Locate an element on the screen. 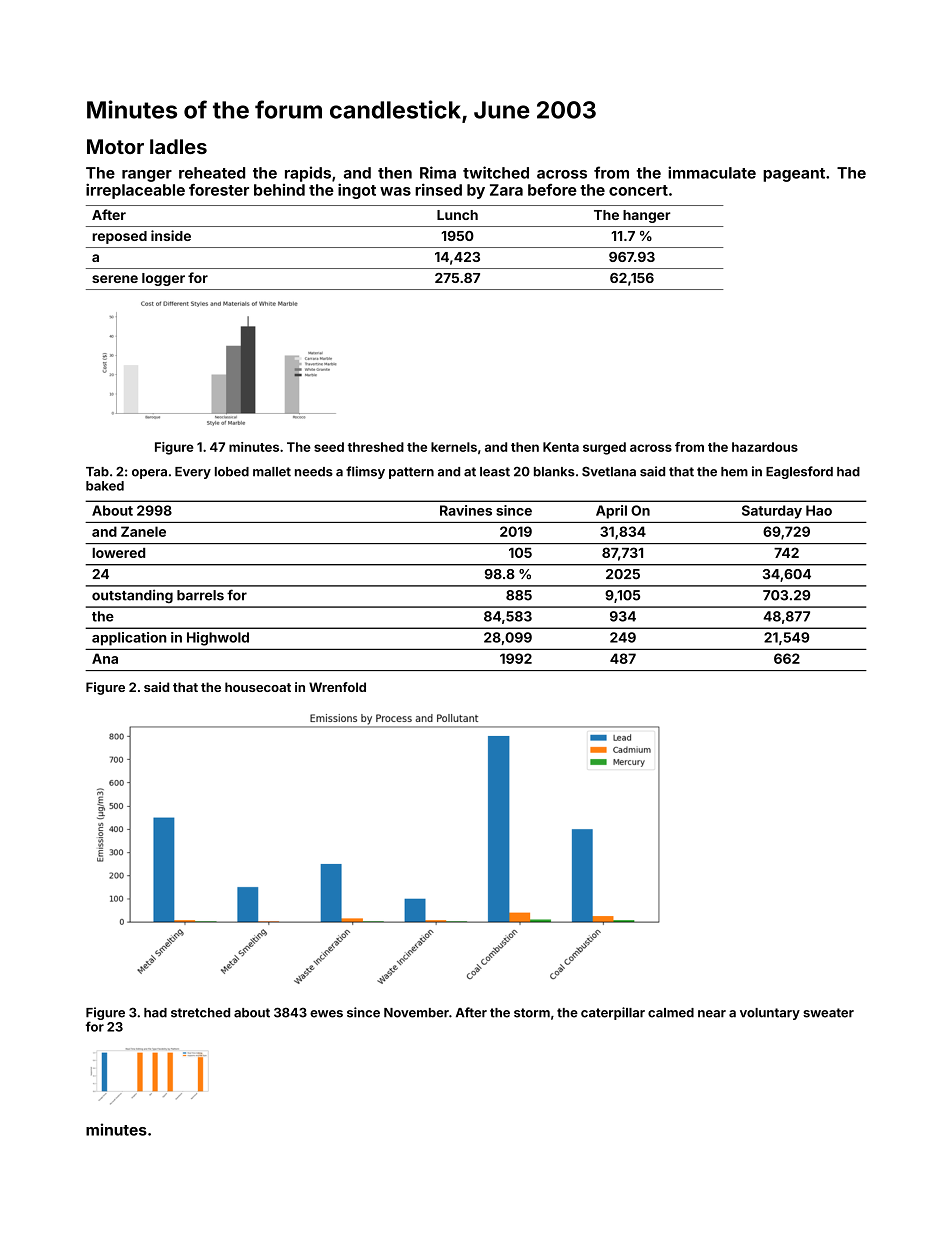 The height and width of the screenshot is (1233, 952). calmed is located at coordinates (671, 1013).
